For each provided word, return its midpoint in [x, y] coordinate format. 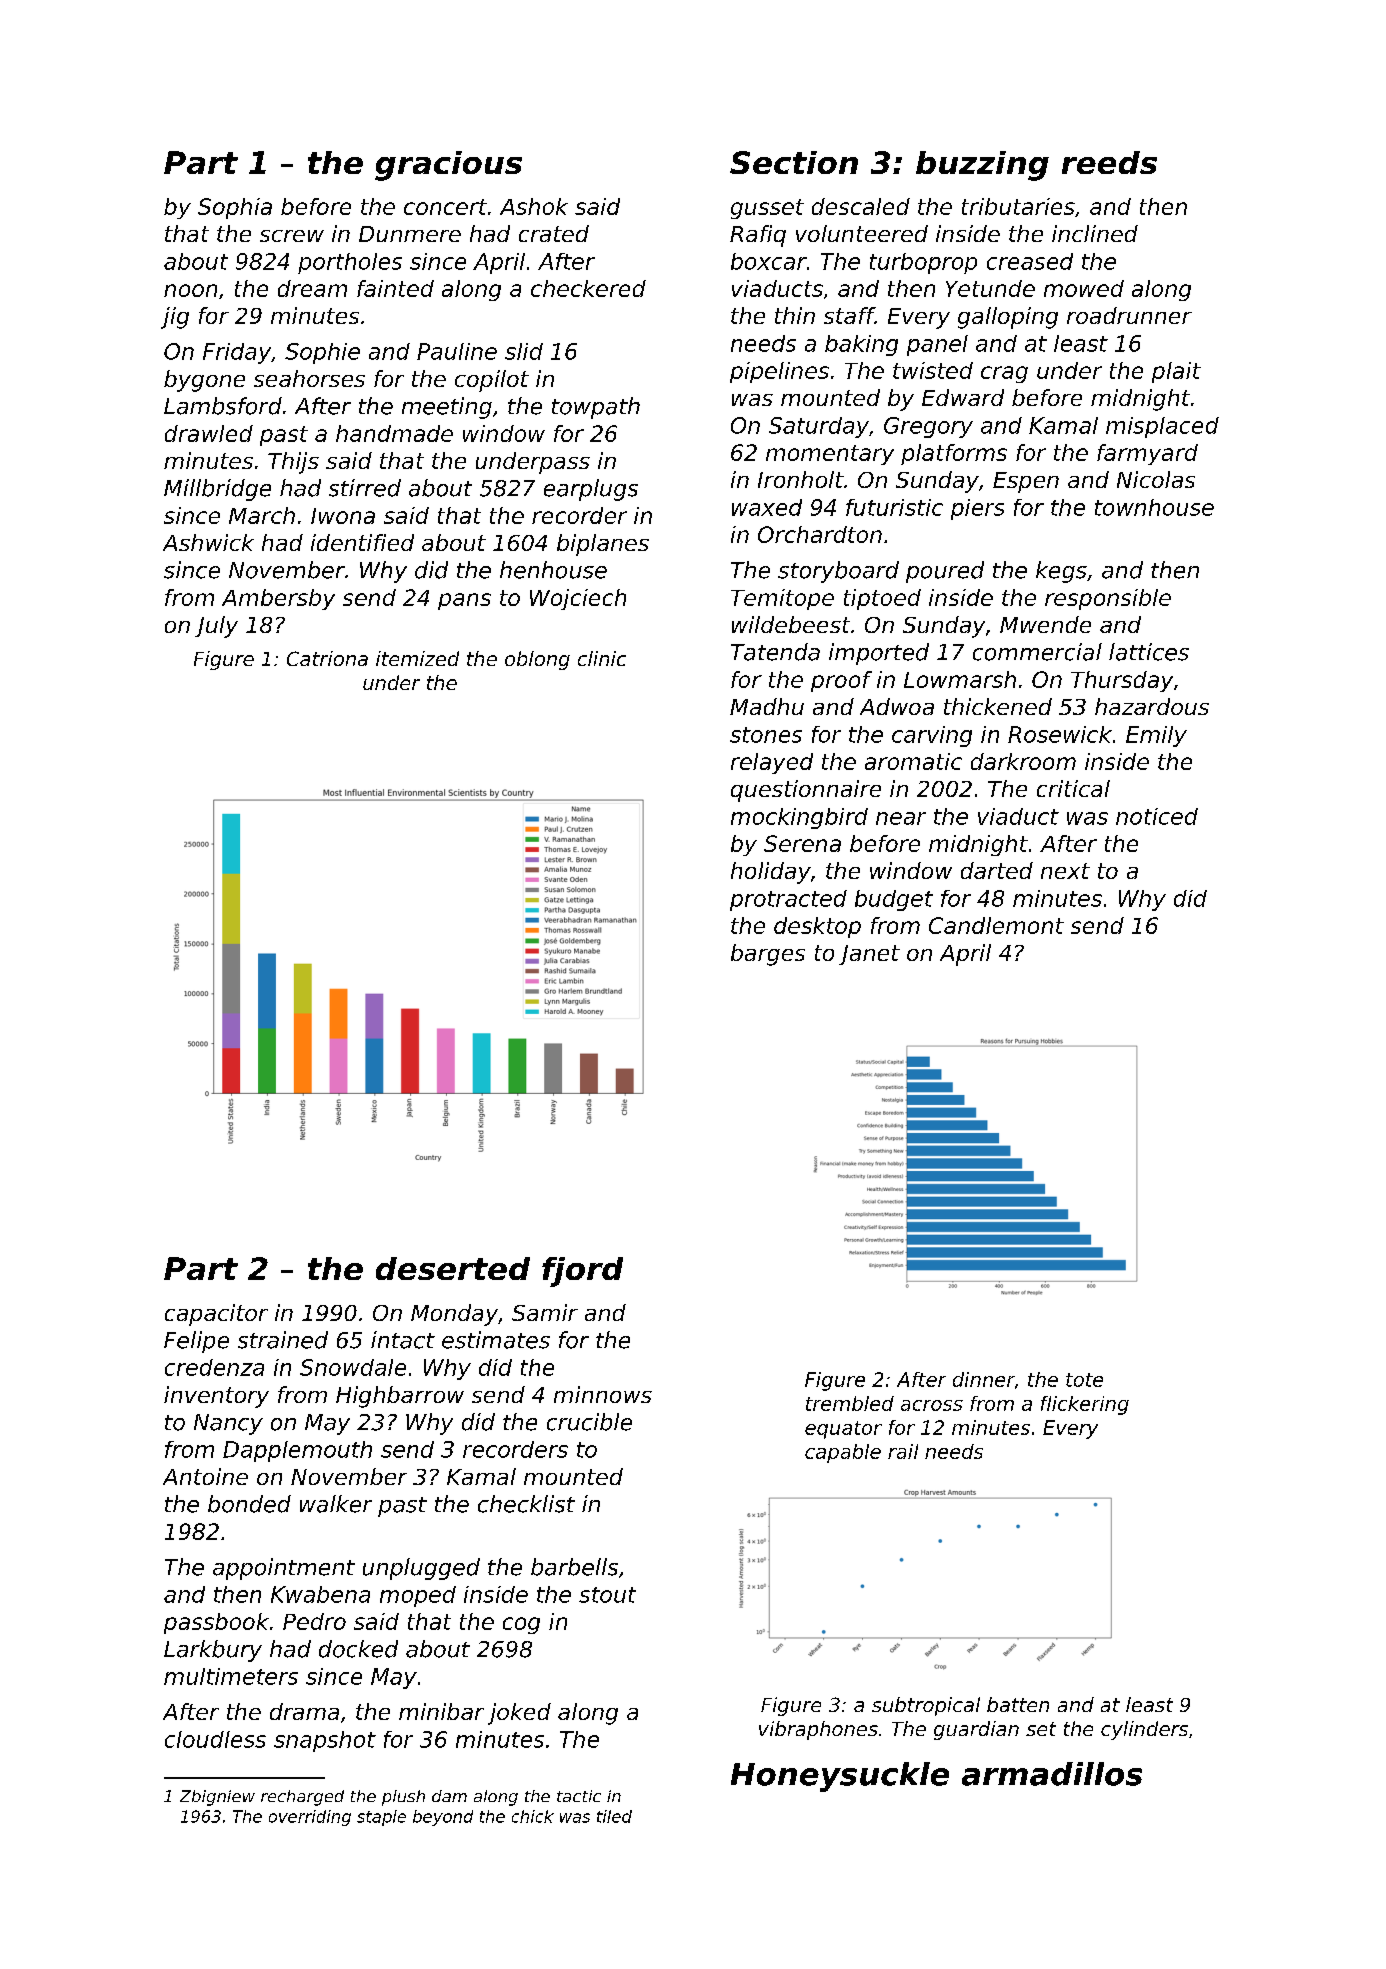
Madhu [767, 706]
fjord [582, 1272]
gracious [448, 166]
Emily [1156, 736]
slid [524, 351]
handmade [394, 433]
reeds [1109, 162]
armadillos [1052, 1774]
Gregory [928, 427]
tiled [614, 1816]
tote [1084, 1380]
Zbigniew [217, 1798]
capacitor [216, 1315]
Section [794, 162]
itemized [417, 658]
